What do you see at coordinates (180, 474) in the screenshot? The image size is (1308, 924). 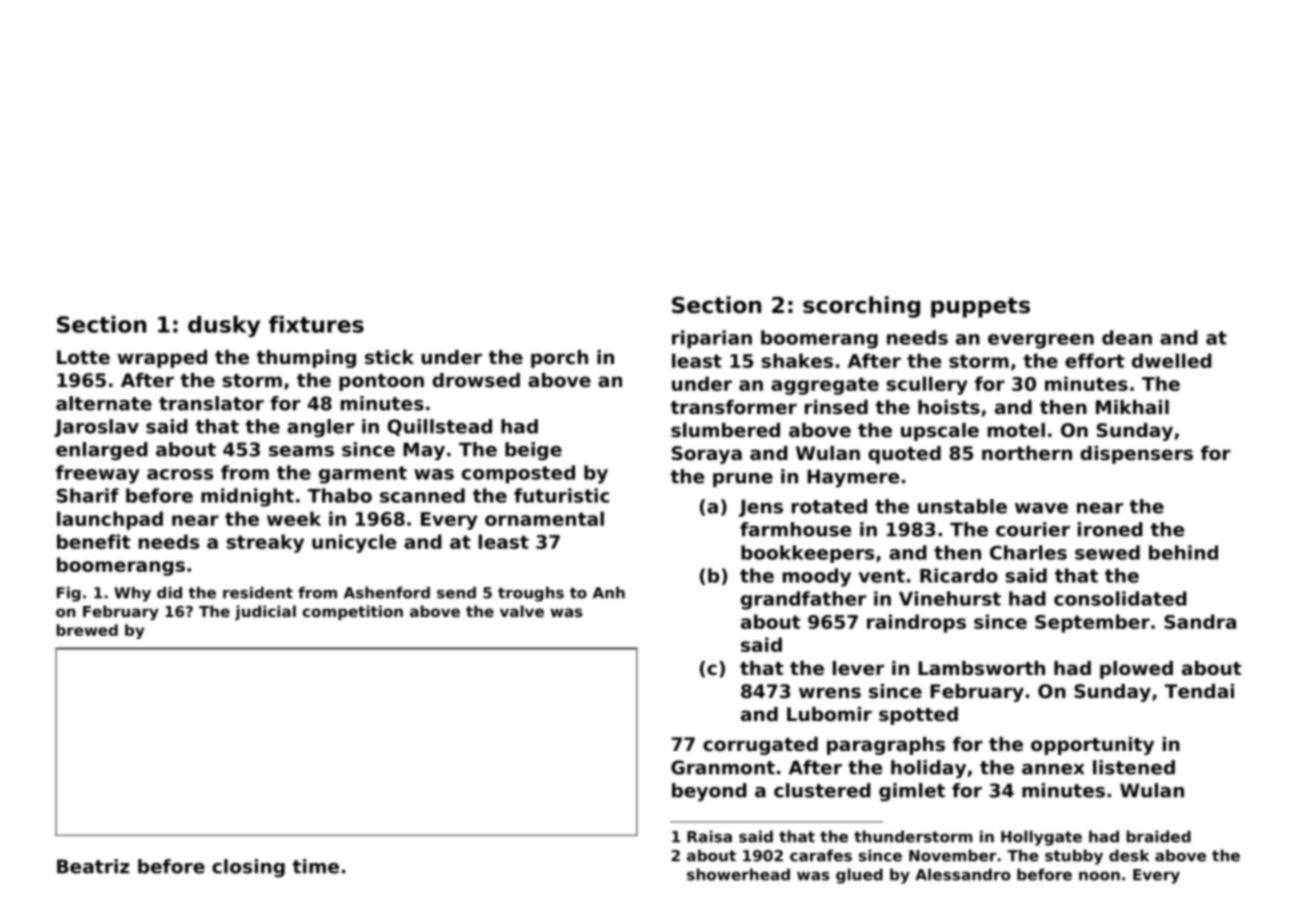 I see `across` at bounding box center [180, 474].
